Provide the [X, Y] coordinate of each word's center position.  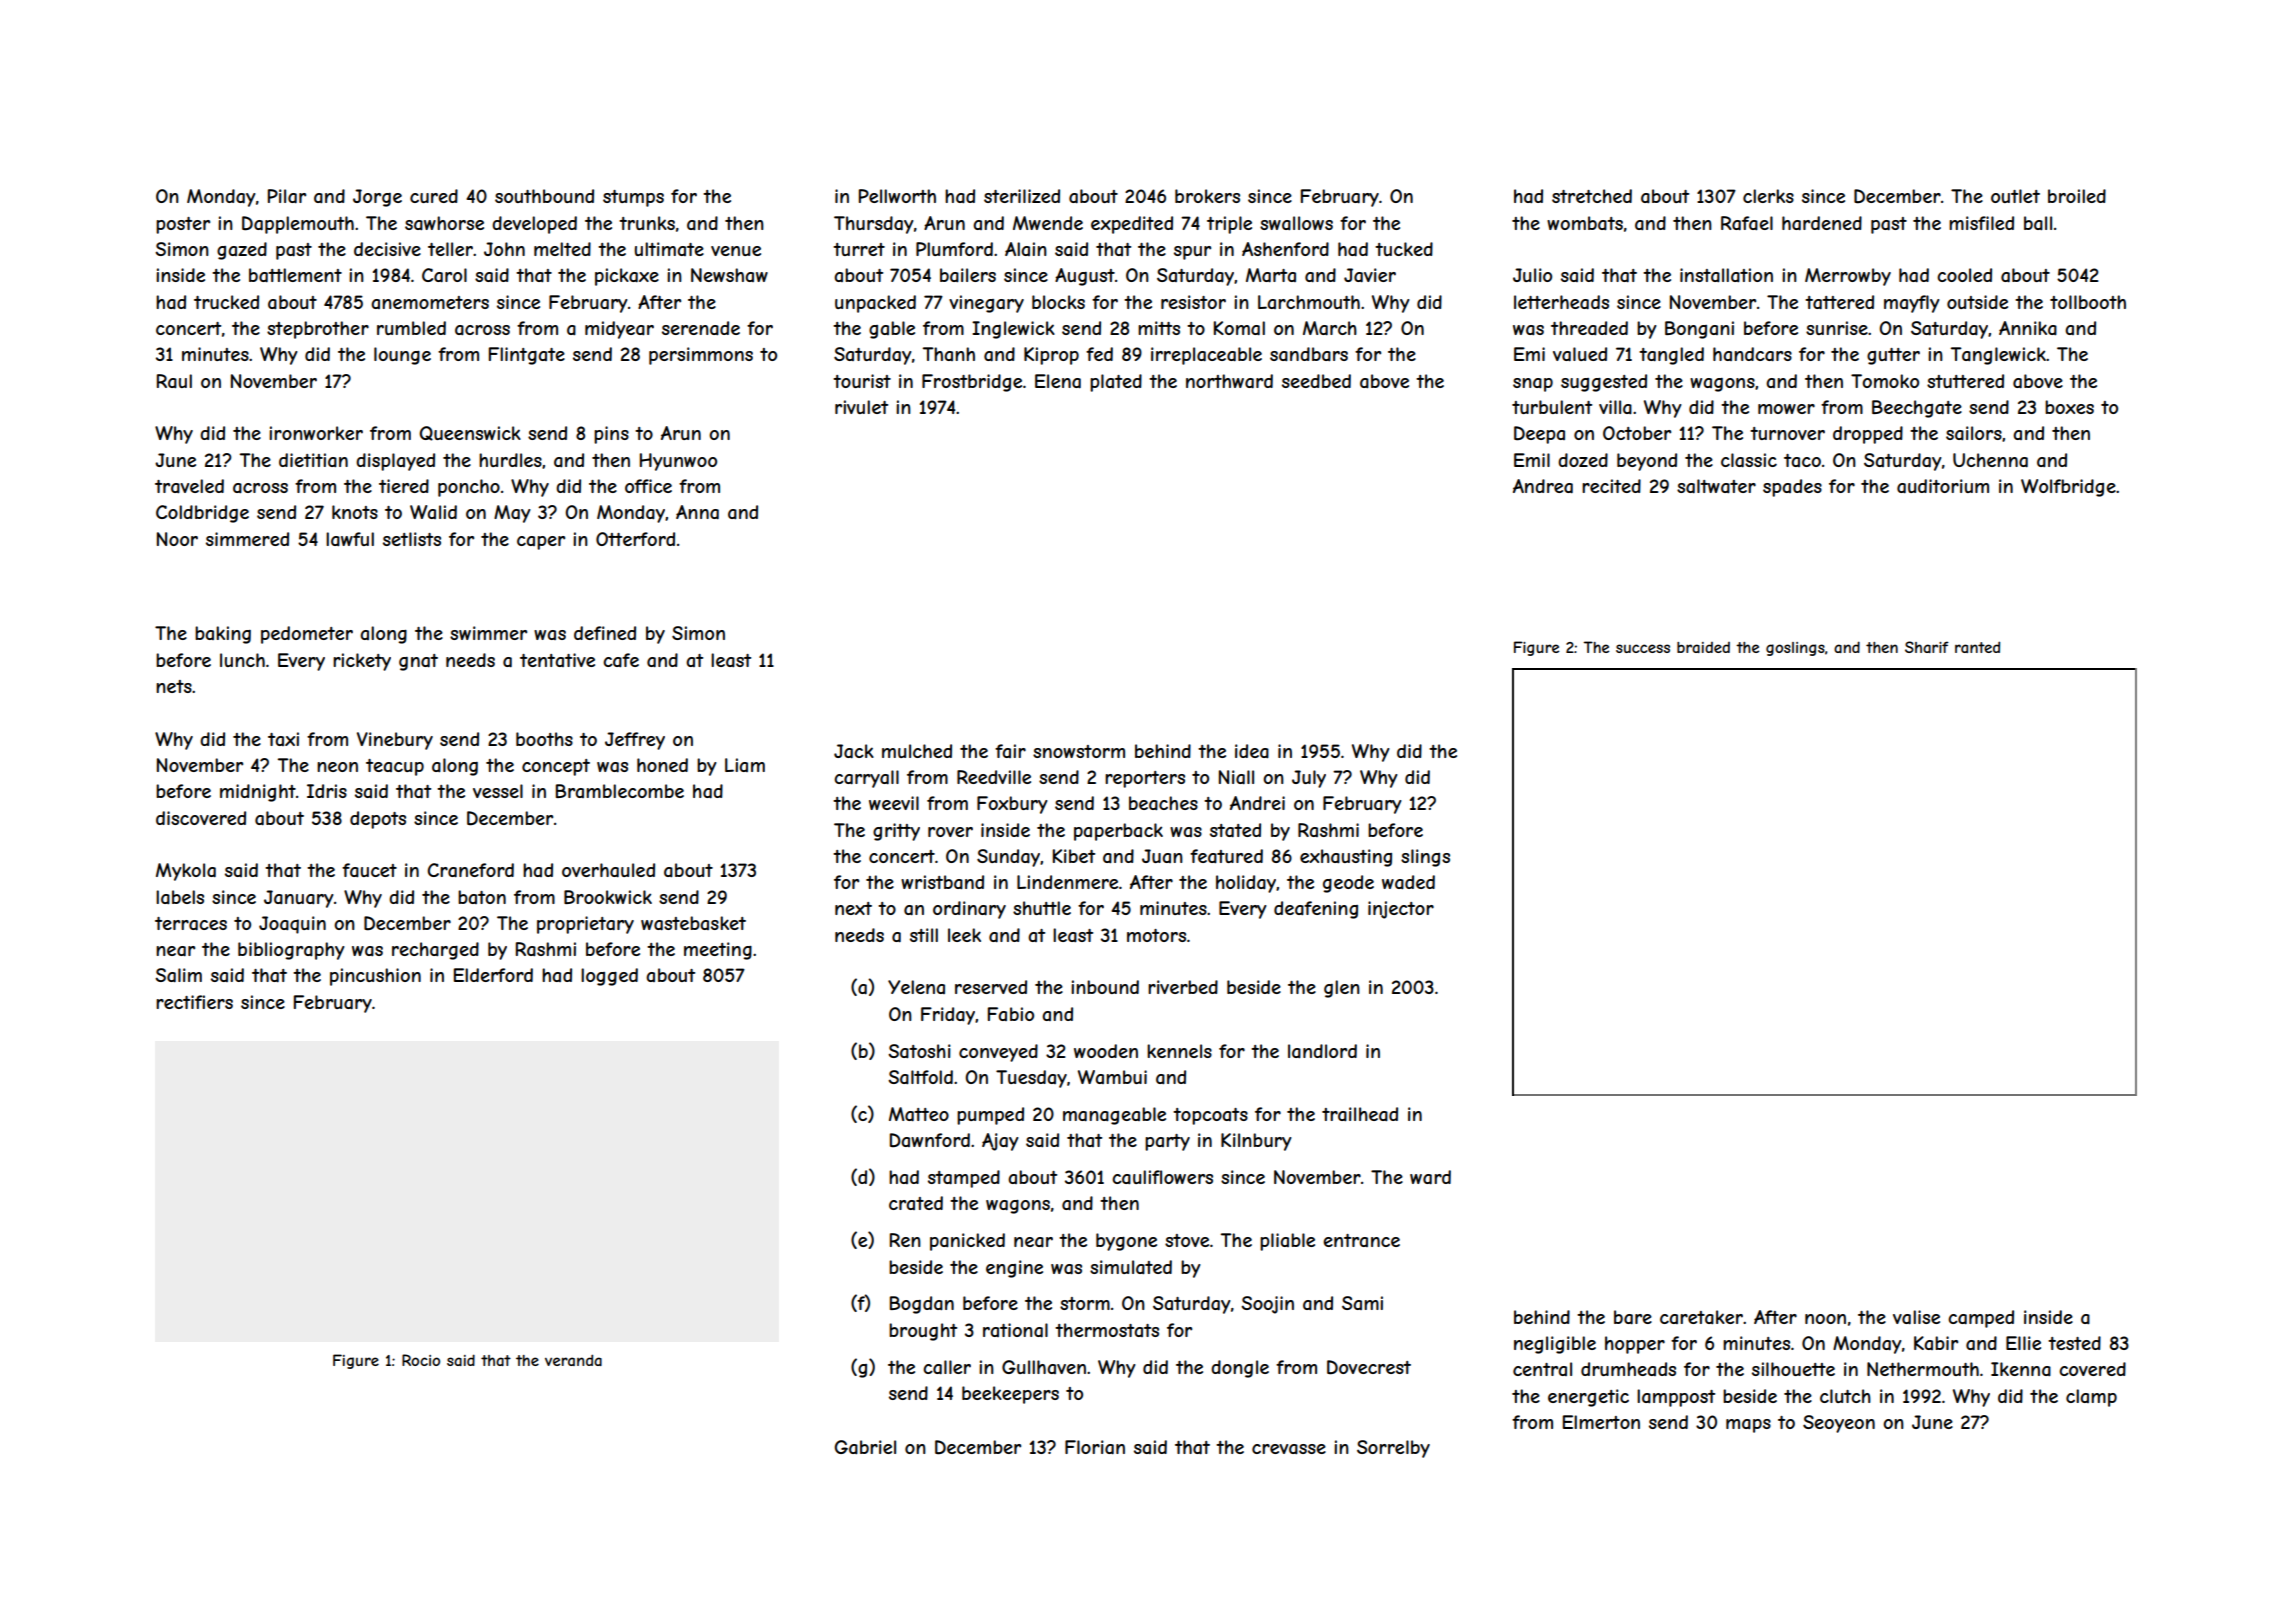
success [1643, 648]
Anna [697, 512]
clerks [1768, 196]
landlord [1322, 1051]
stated [1235, 830]
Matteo [919, 1114]
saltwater [1716, 486]
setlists [412, 539]
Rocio [421, 1360]
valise [1916, 1317]
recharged [435, 951]
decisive [387, 249]
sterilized [1022, 196]
